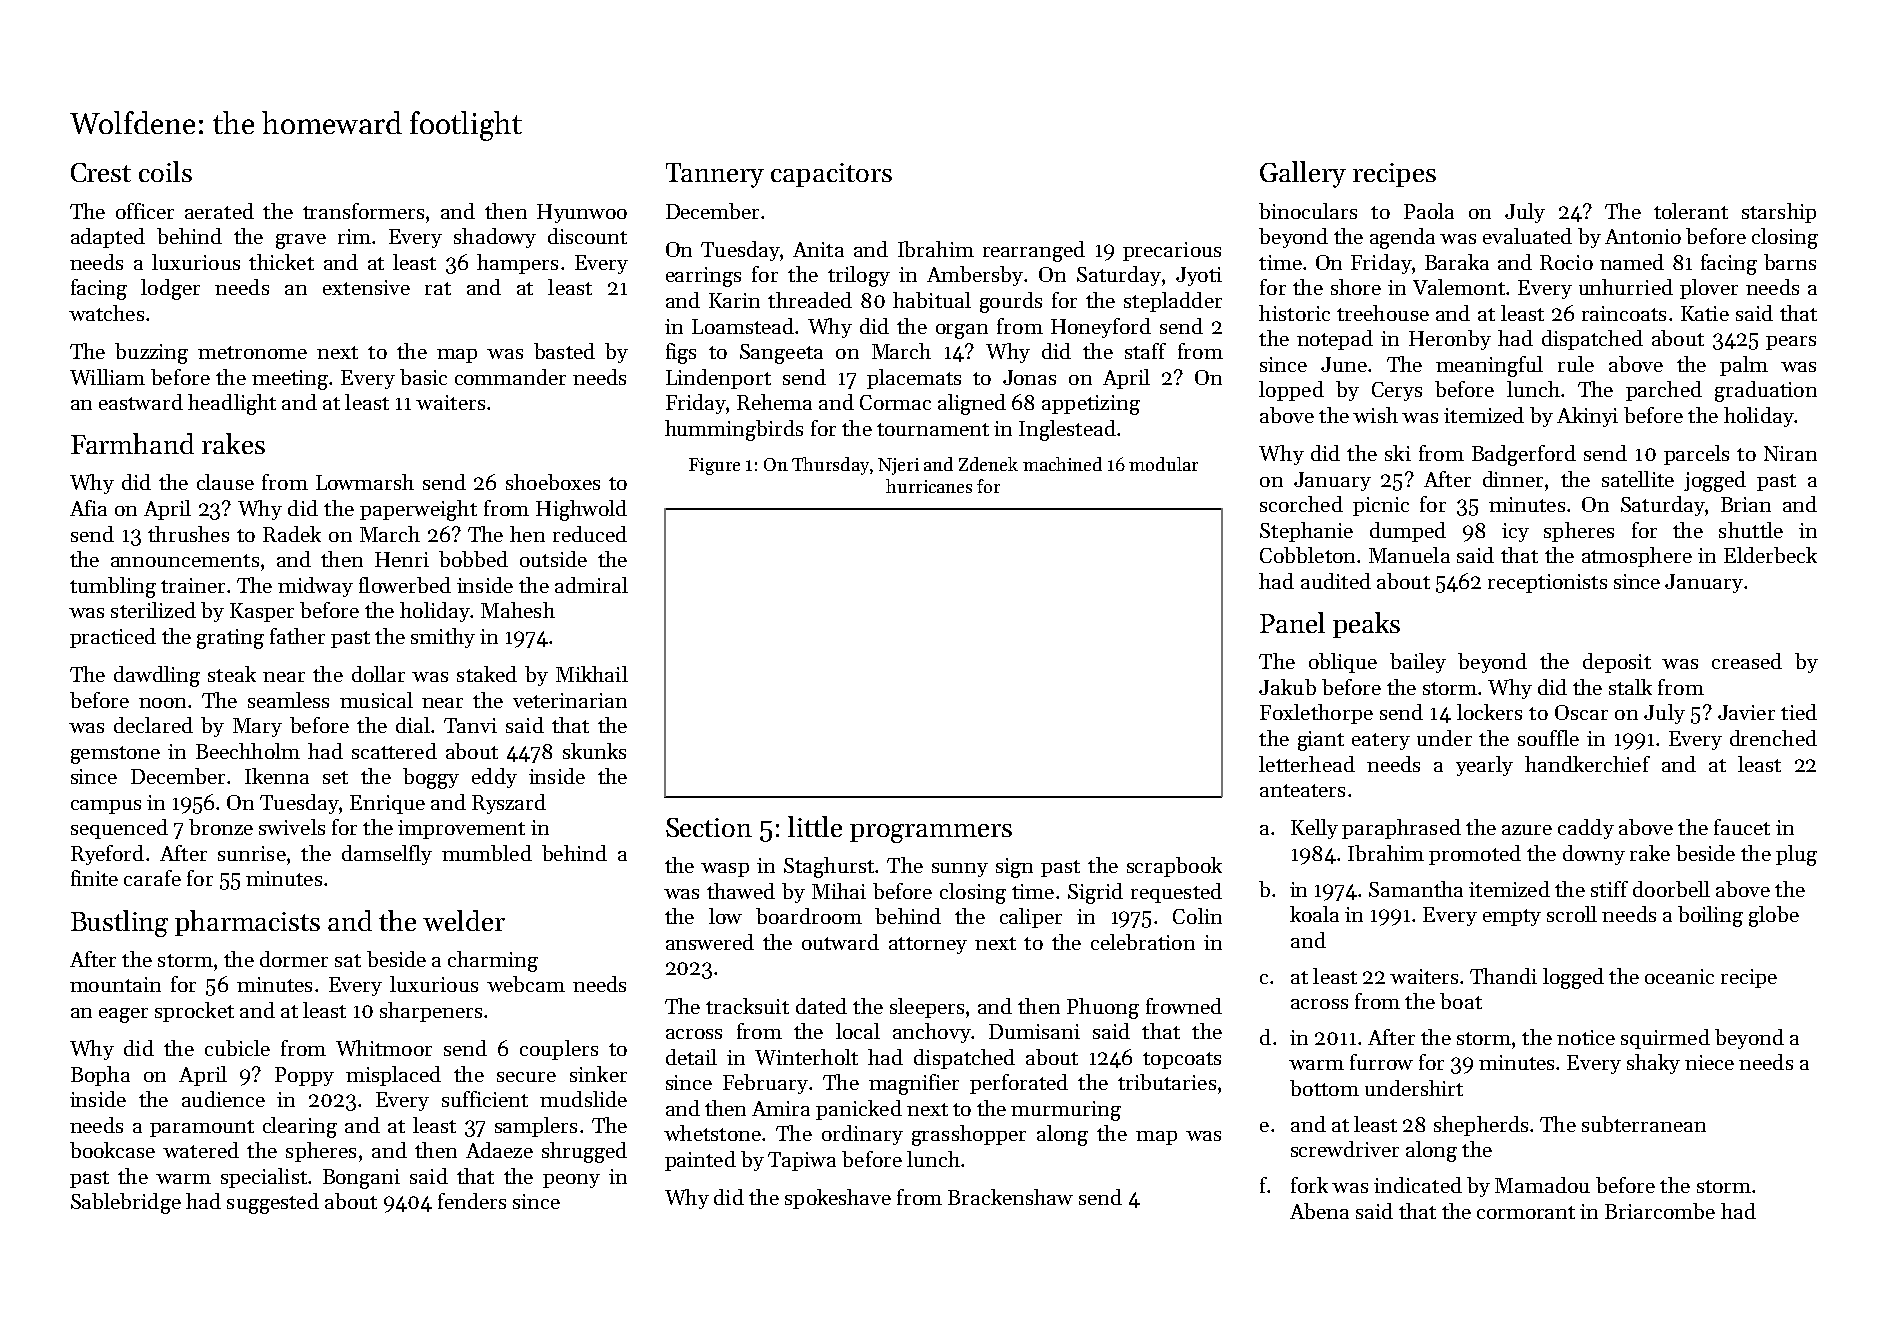 This document has height=1334, width=1887. Describe the element at coordinates (294, 959) in the document. I see `dormer` at that location.
